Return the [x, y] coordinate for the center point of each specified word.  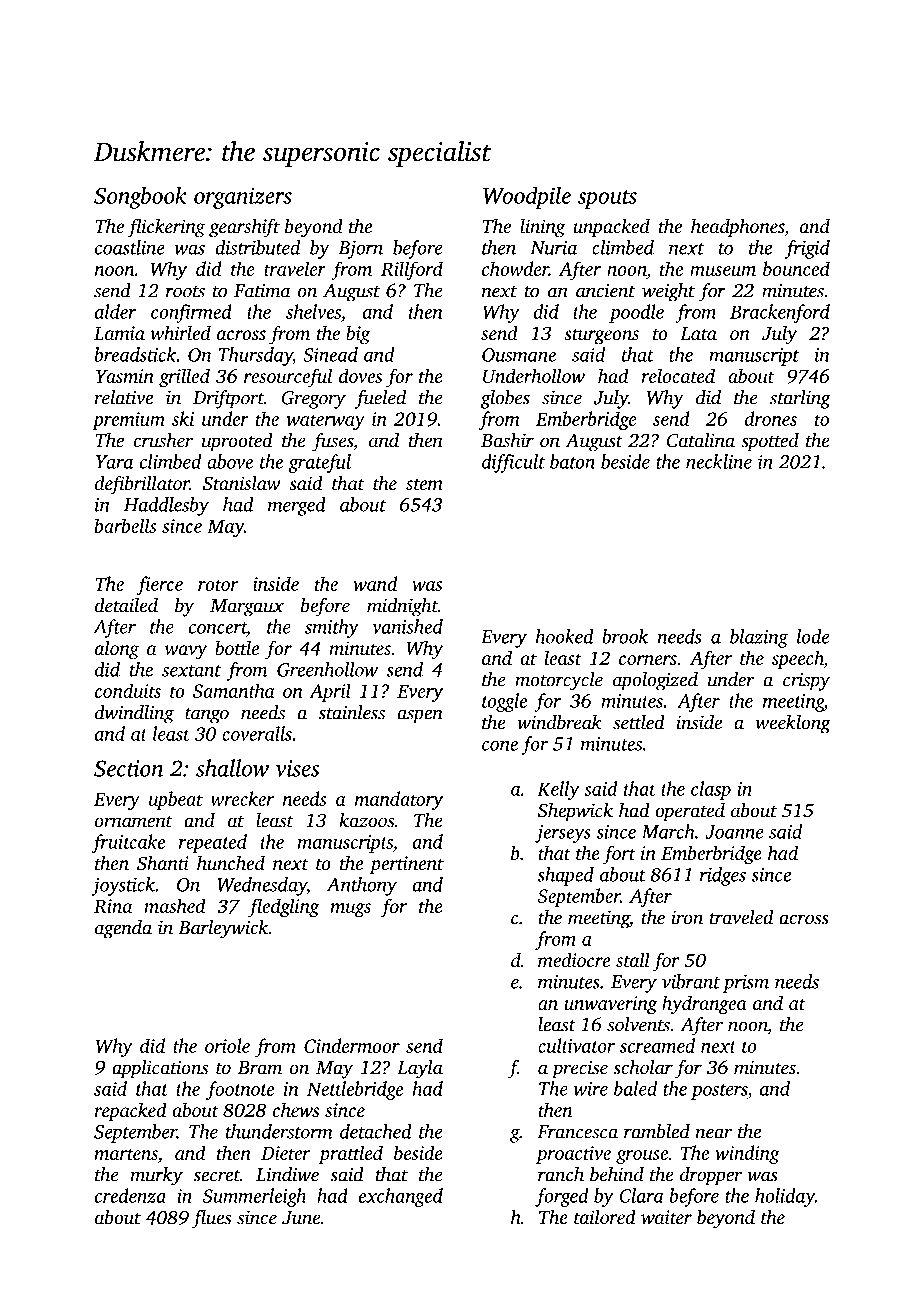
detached [376, 1131]
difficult [513, 463]
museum [723, 271]
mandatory [399, 800]
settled [639, 722]
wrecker [242, 798]
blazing [759, 638]
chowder [515, 268]
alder [115, 311]
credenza [130, 1195]
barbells [125, 525]
